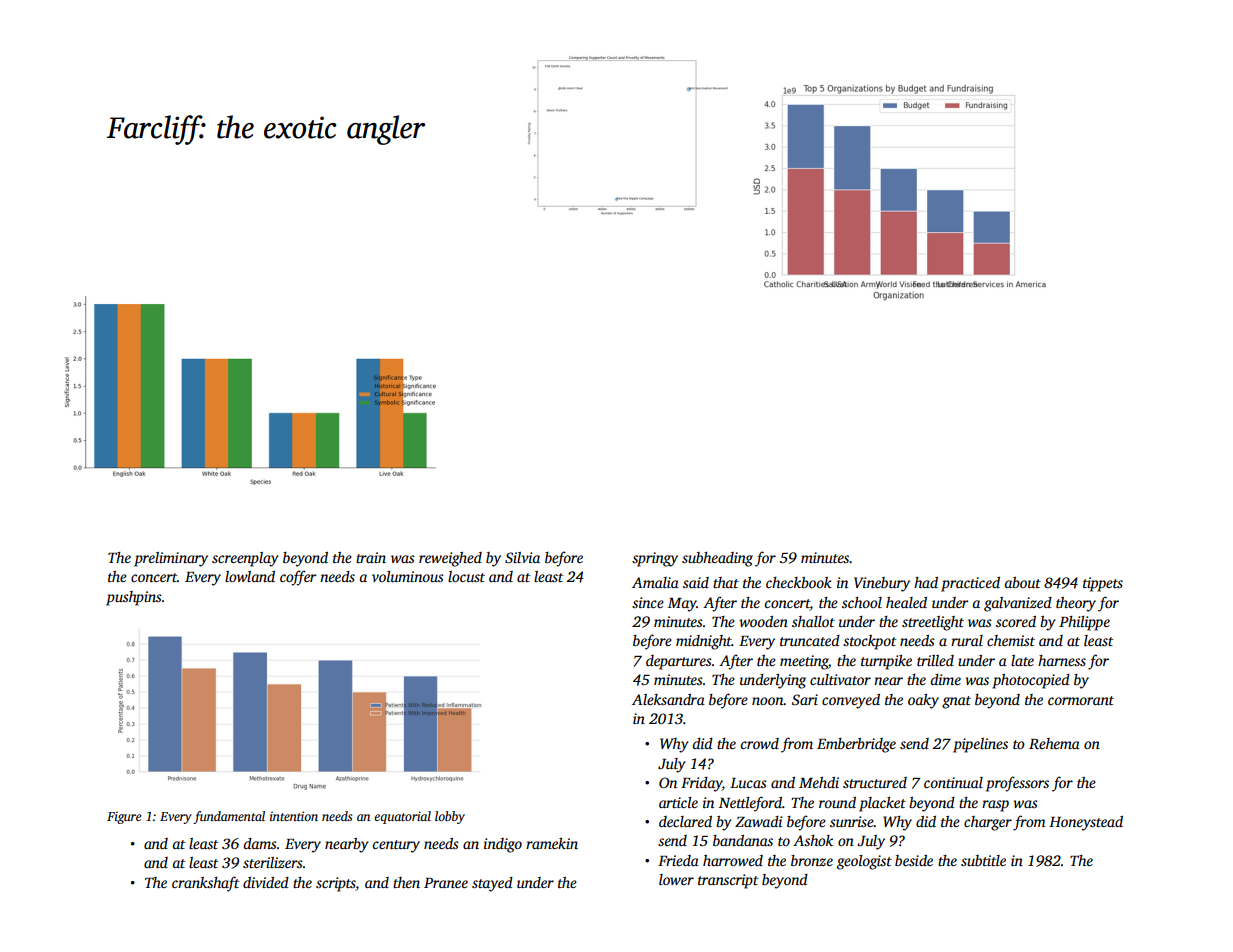 This image has height=952, width=1233. I want to click on noon, so click(768, 701).
